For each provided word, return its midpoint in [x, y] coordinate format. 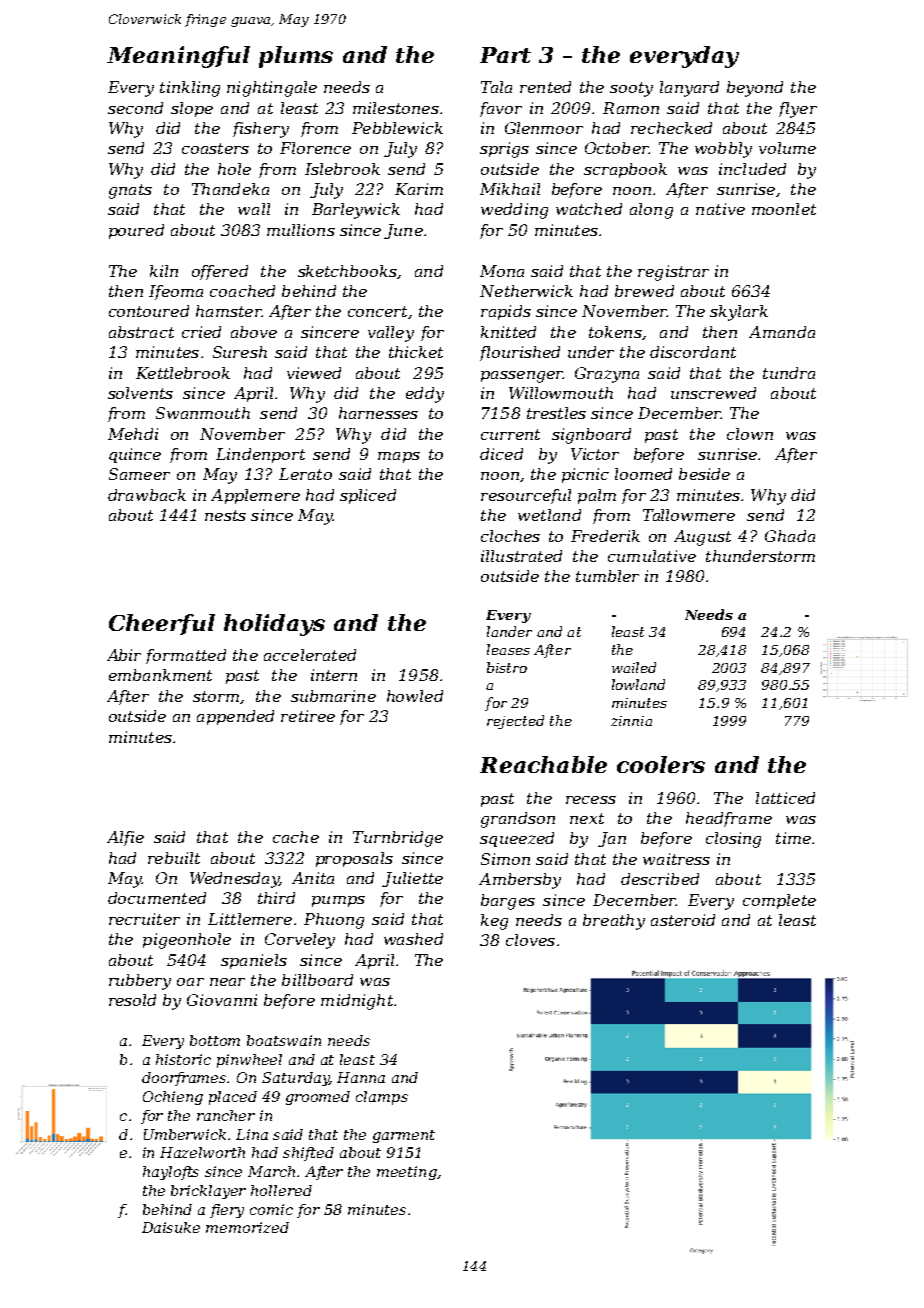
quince [135, 455]
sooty [631, 89]
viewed [314, 373]
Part [505, 55]
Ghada [790, 536]
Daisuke [171, 1227]
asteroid [683, 920]
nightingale [272, 89]
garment [404, 1136]
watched [589, 209]
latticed [785, 798]
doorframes [185, 1079]
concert [377, 311]
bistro [507, 667]
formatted [186, 656]
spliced [368, 496]
